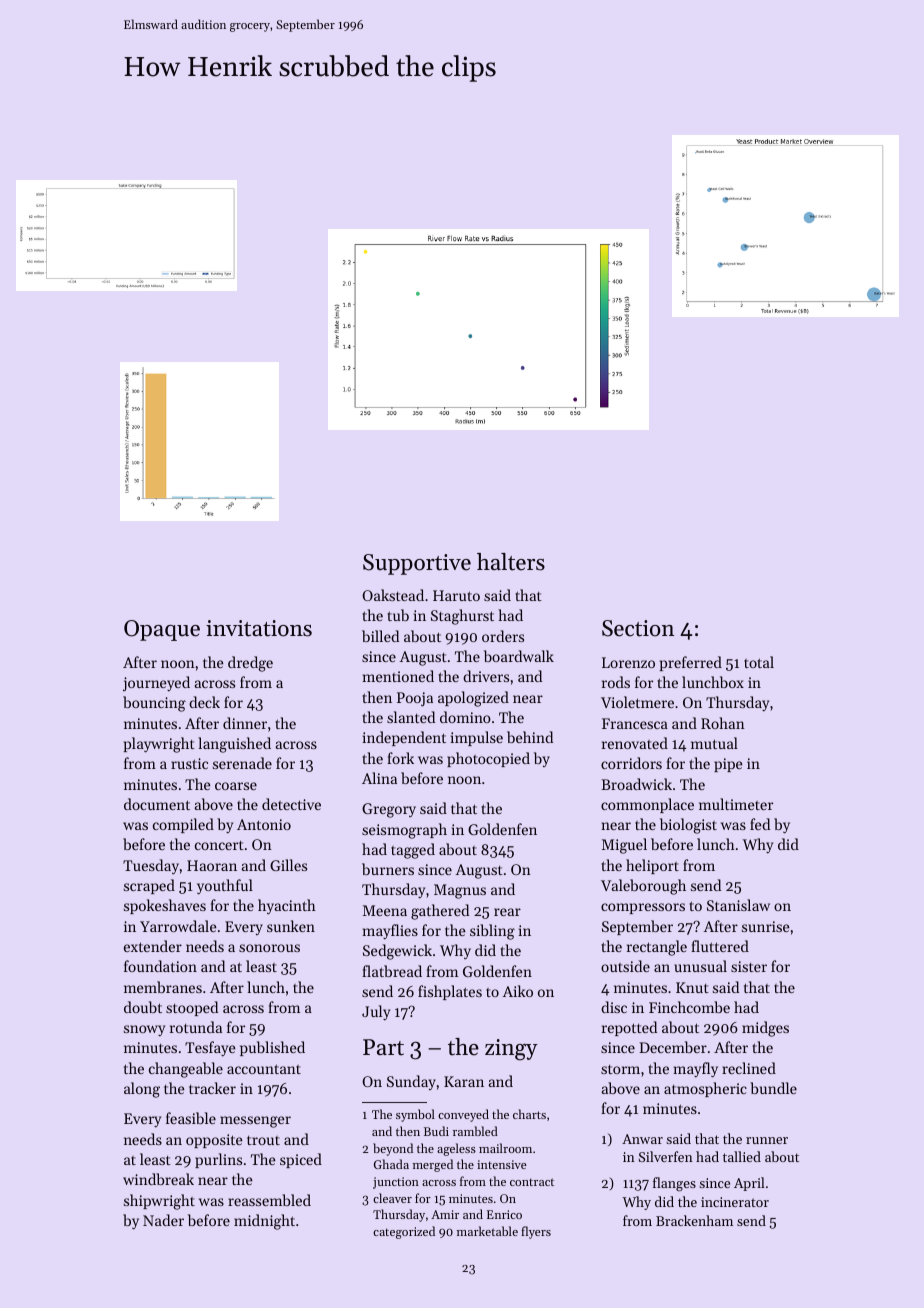 The width and height of the document is (924, 1308). I want to click on orders, so click(503, 636).
